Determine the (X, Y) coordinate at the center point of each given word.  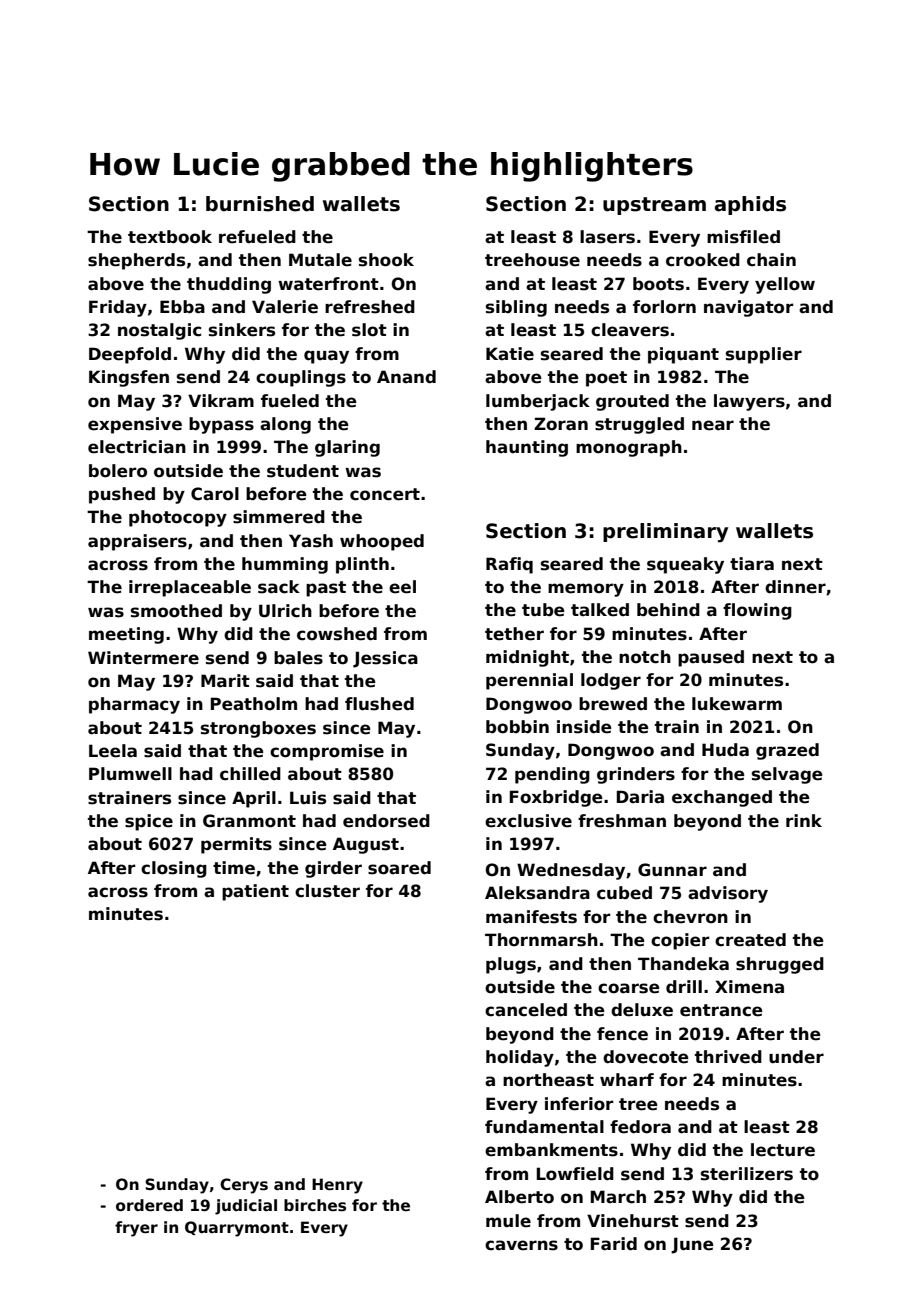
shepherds (136, 261)
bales (298, 658)
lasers (607, 237)
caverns (521, 1245)
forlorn (664, 307)
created (750, 940)
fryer (136, 1229)
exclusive (528, 821)
